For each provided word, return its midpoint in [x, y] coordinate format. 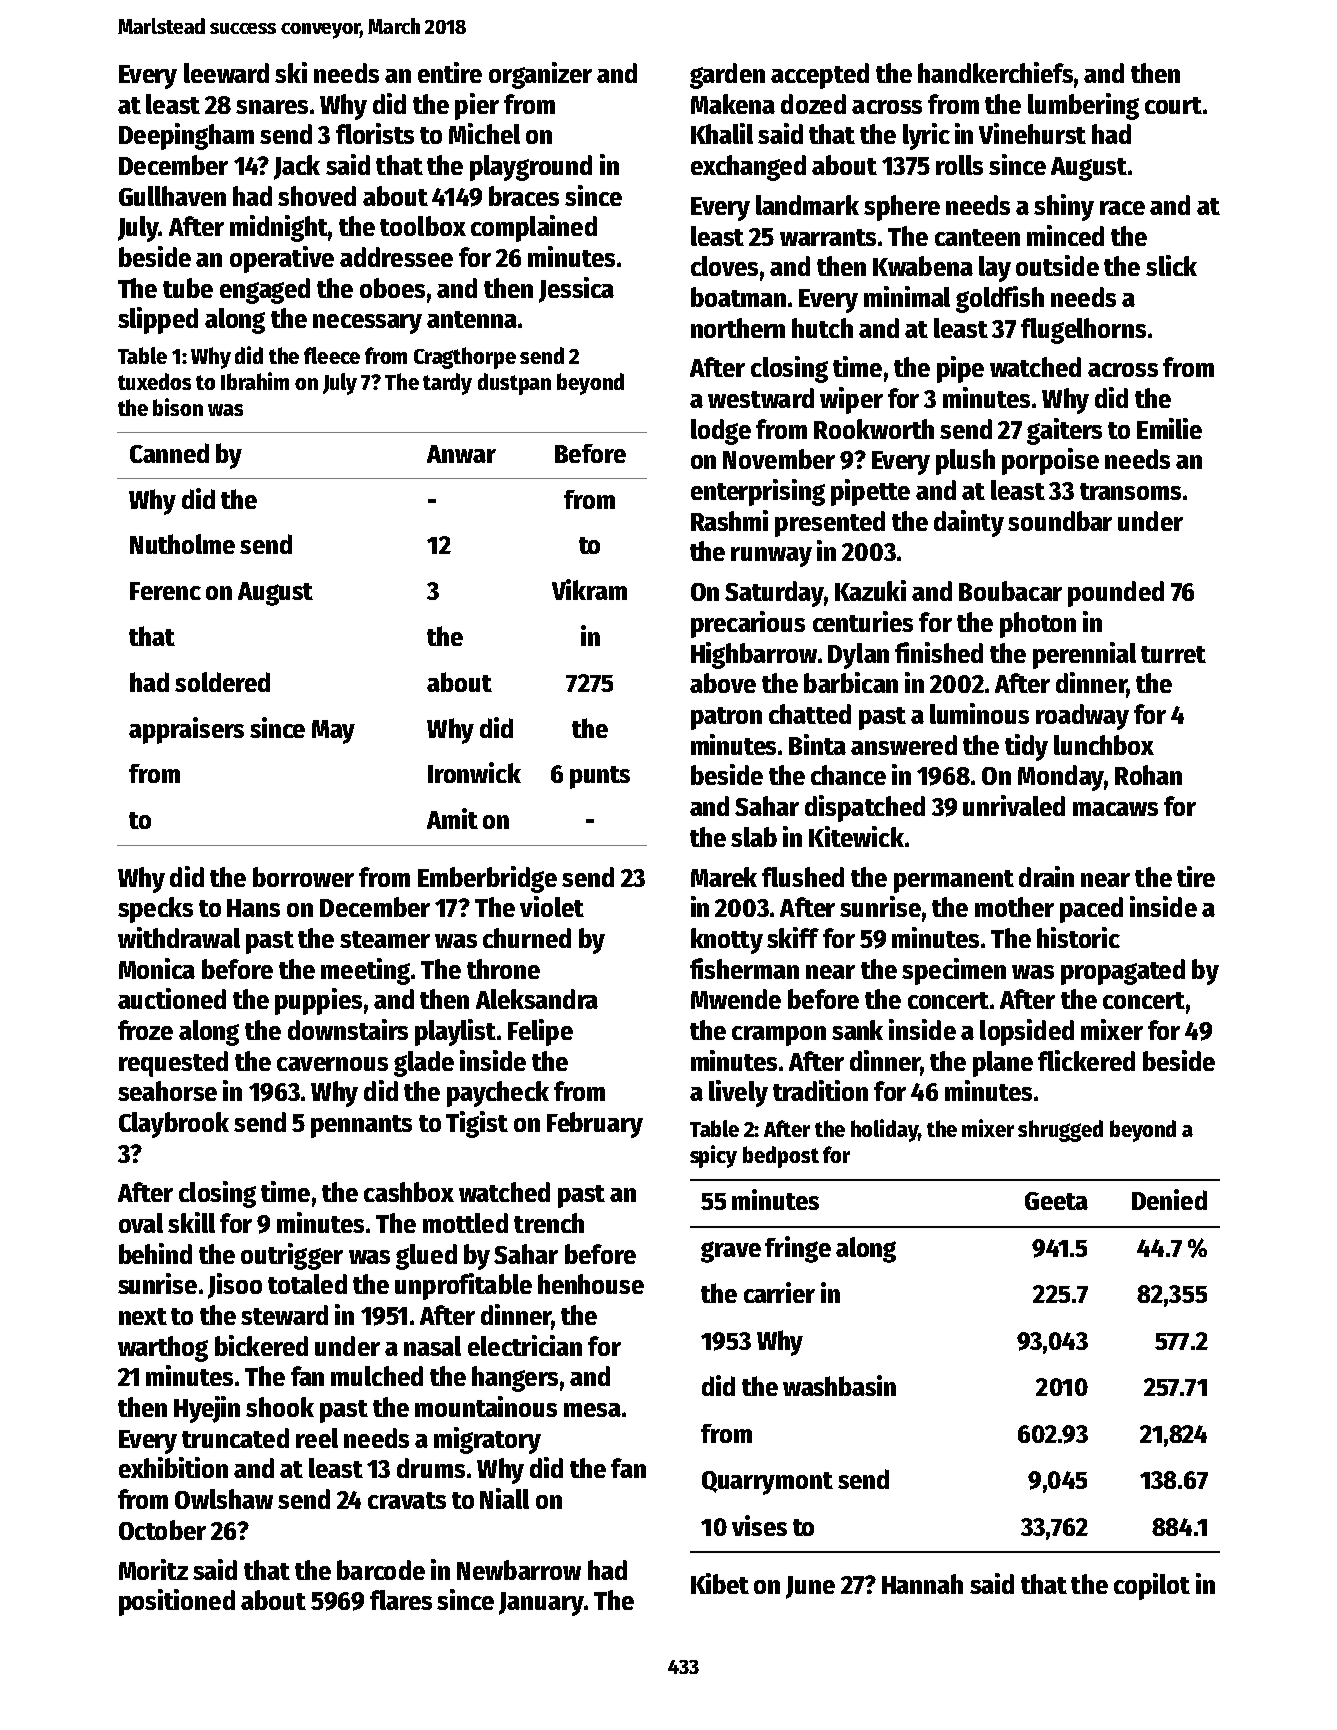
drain [1046, 876]
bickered [261, 1345]
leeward [226, 73]
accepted [820, 76]
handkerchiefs [995, 72]
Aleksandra [537, 999]
